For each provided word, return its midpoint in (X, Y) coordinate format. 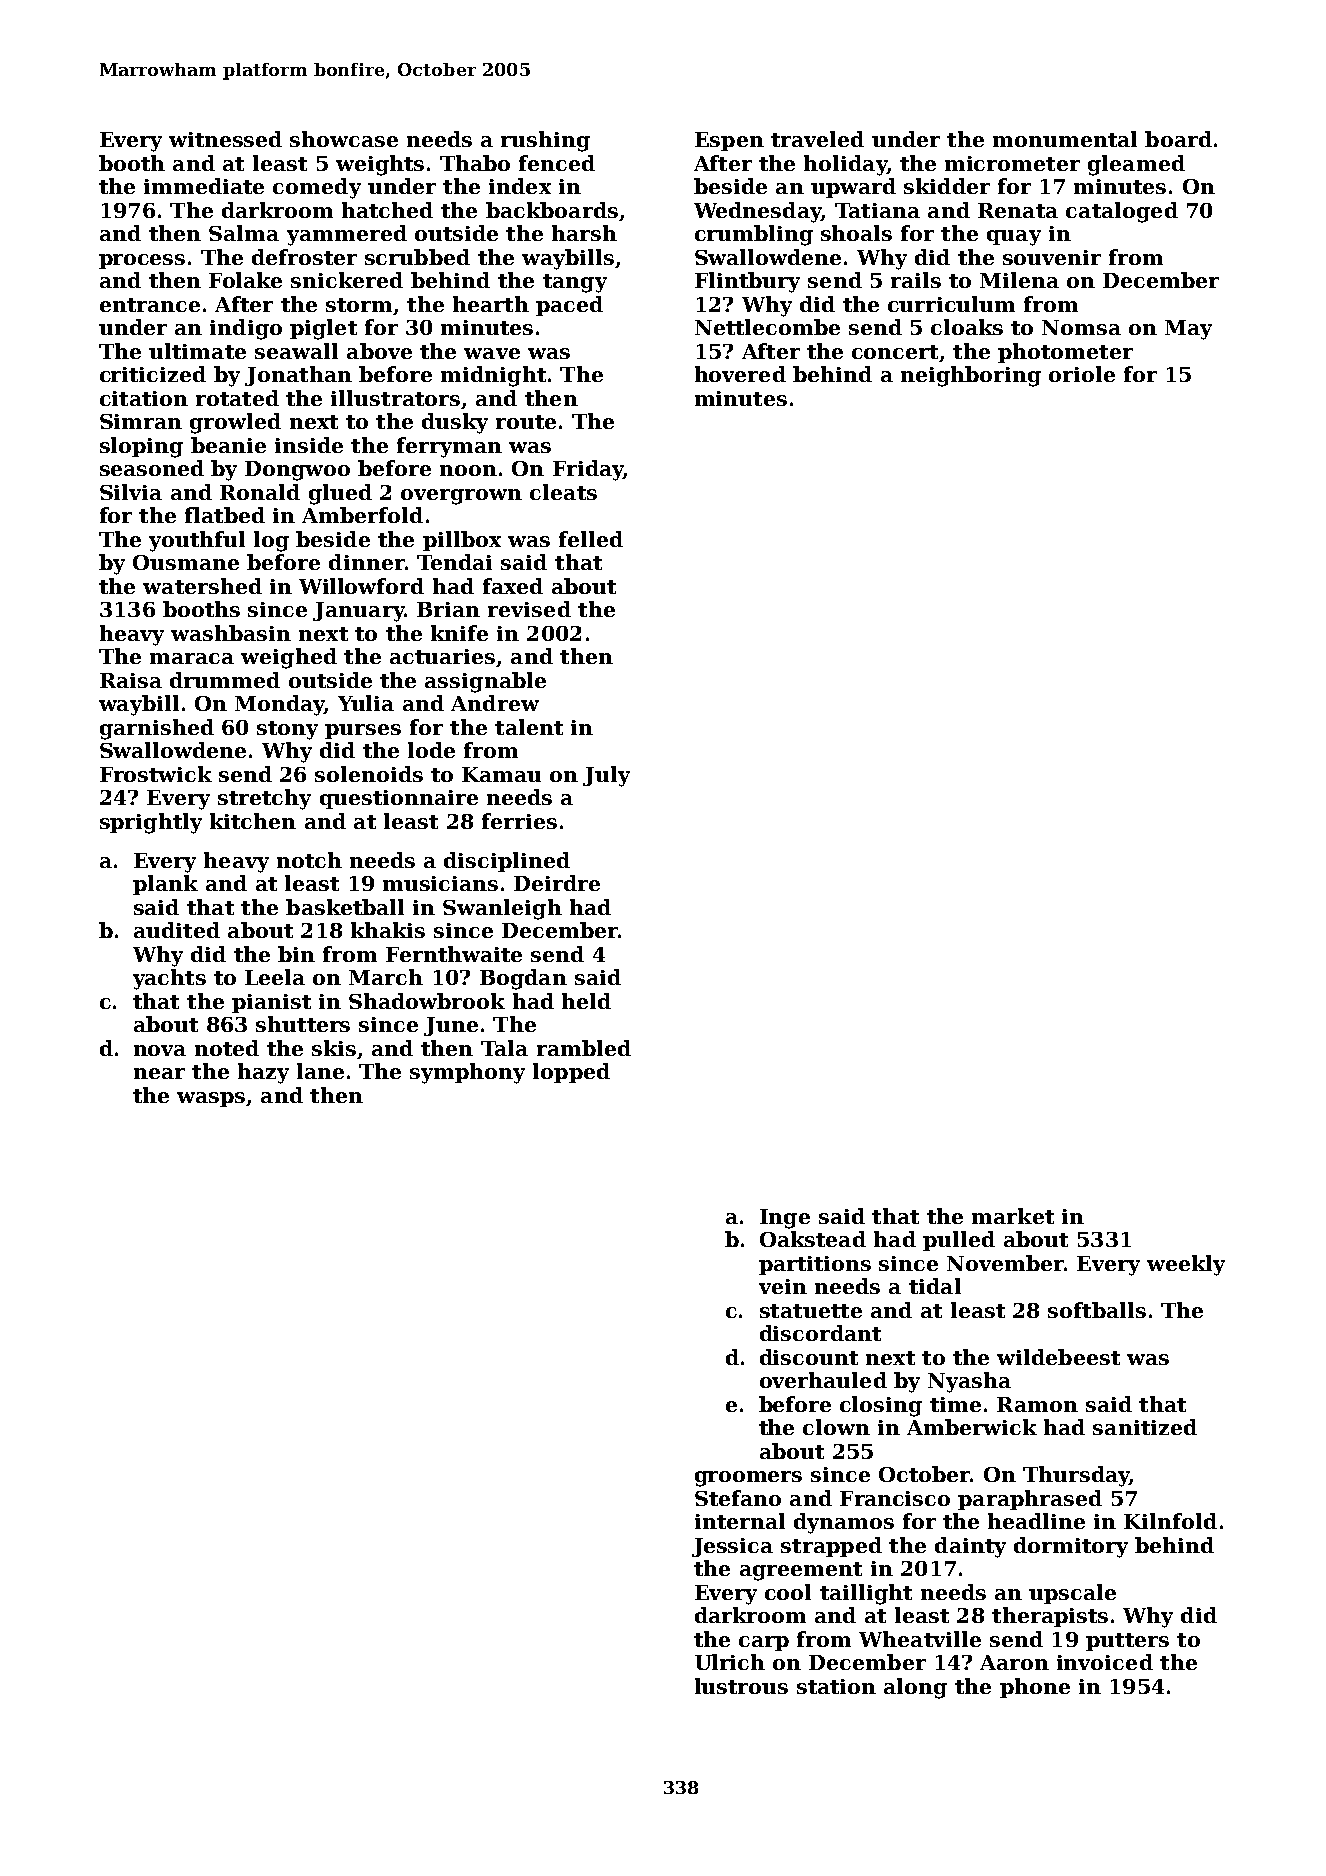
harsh (584, 233)
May (1188, 330)
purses (363, 731)
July (606, 776)
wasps (211, 1099)
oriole (1082, 374)
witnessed (225, 139)
